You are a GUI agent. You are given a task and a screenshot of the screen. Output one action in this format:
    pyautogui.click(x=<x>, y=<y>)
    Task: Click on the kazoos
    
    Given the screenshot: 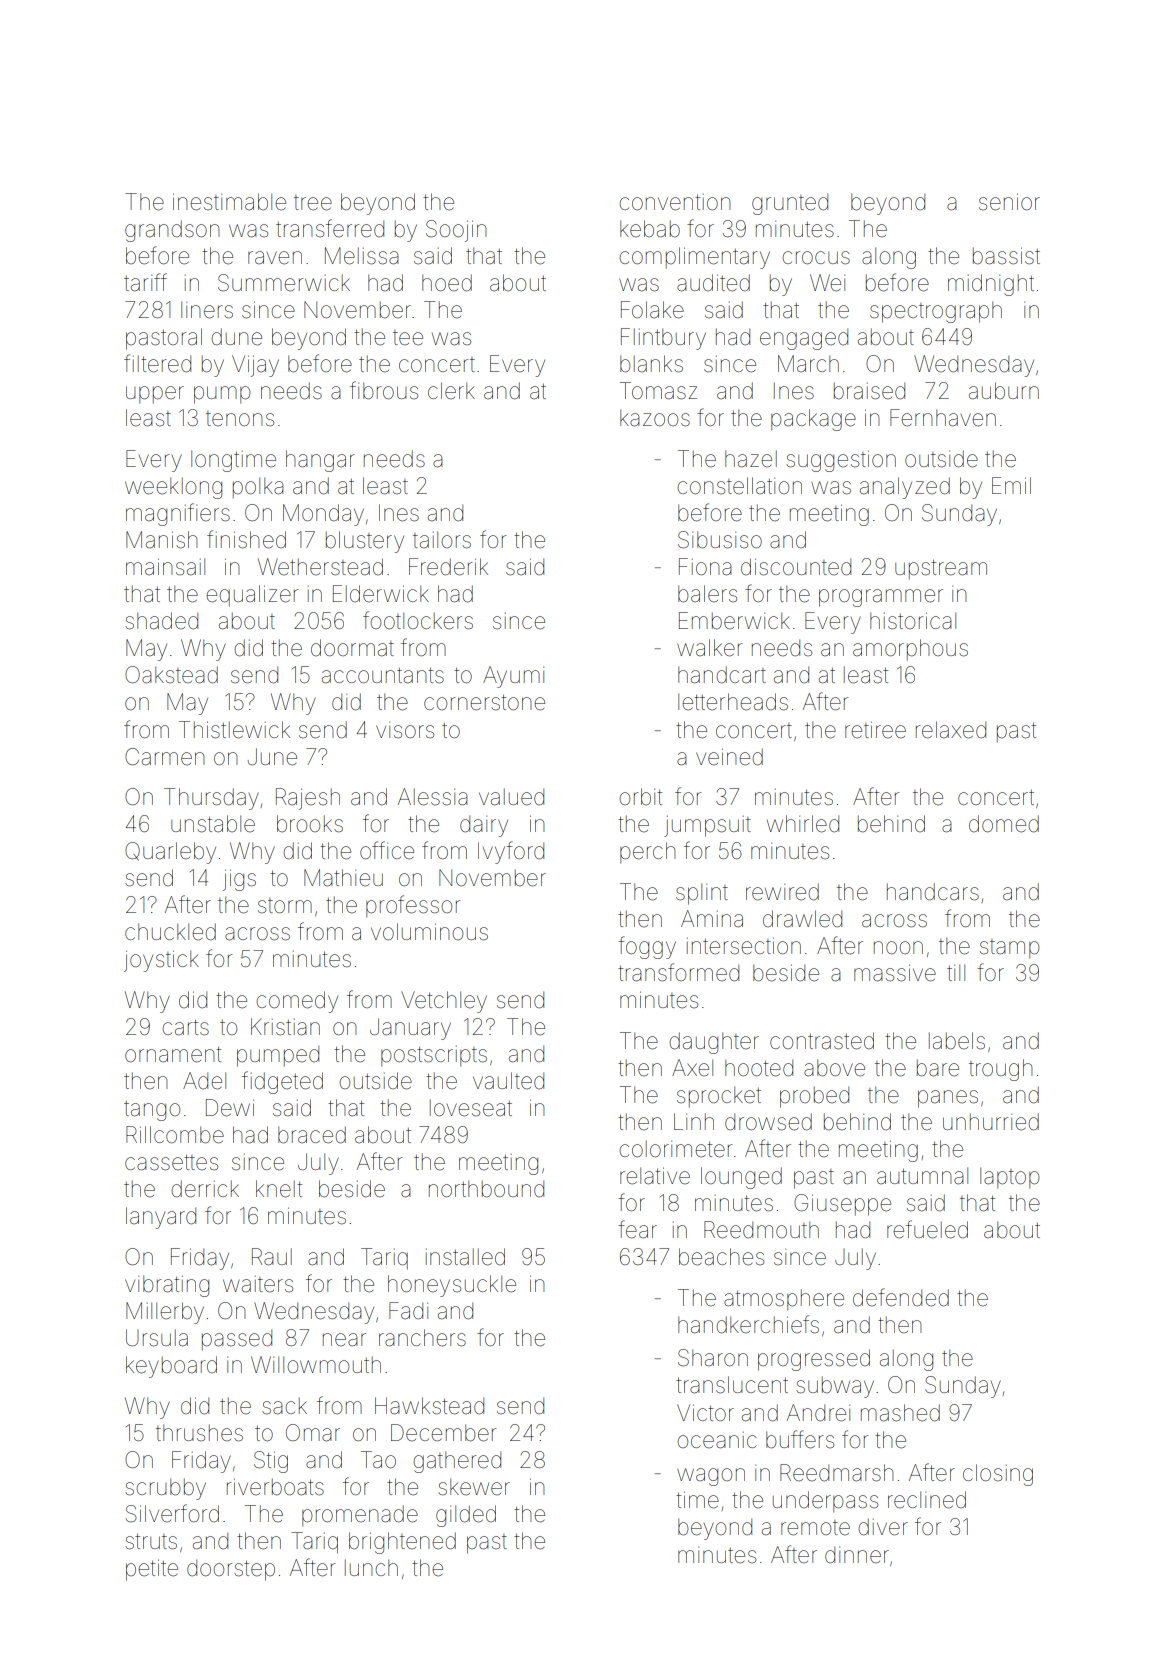 What is the action you would take?
    pyautogui.click(x=655, y=418)
